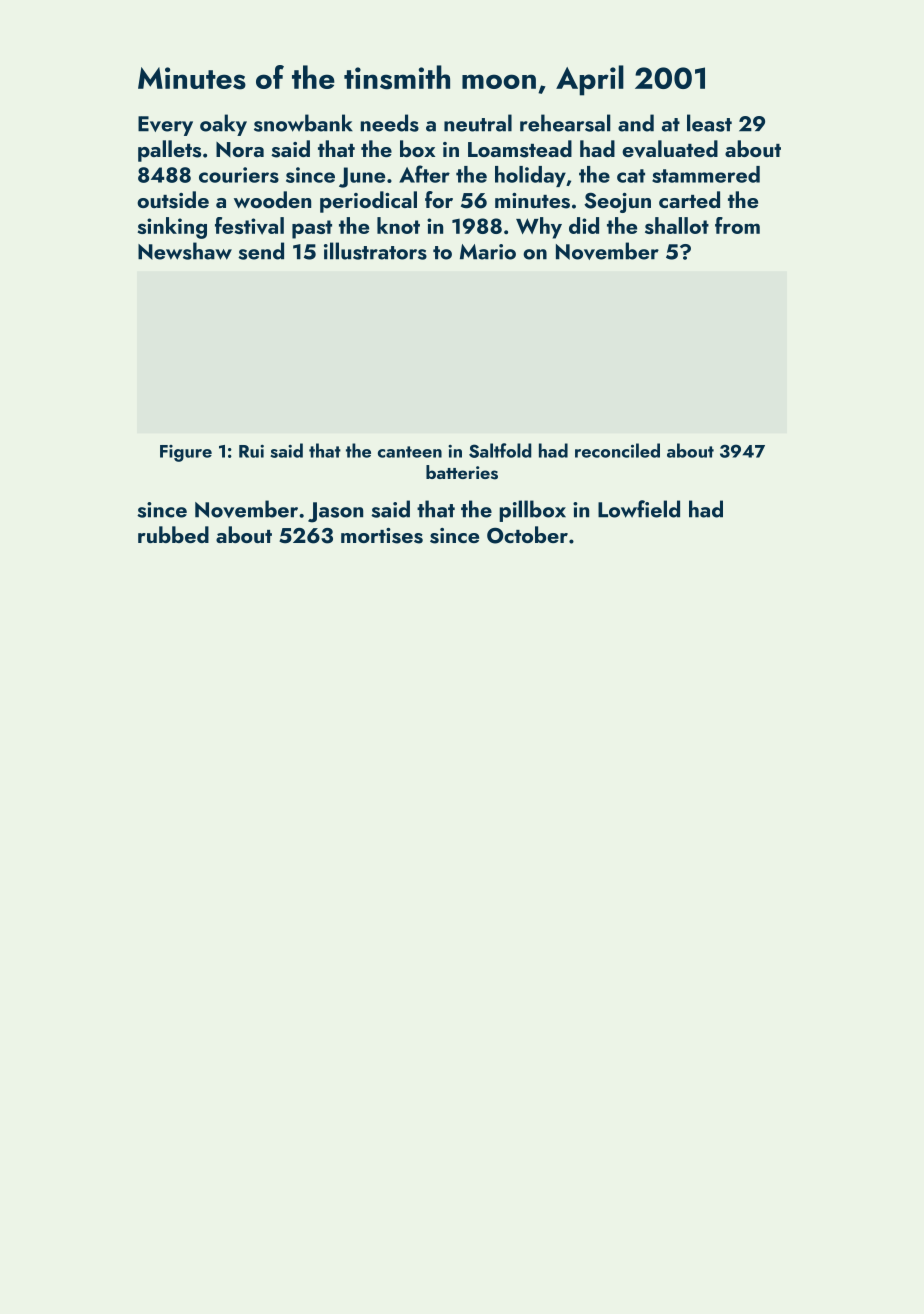  What do you see at coordinates (335, 512) in the image?
I see `Jason` at bounding box center [335, 512].
